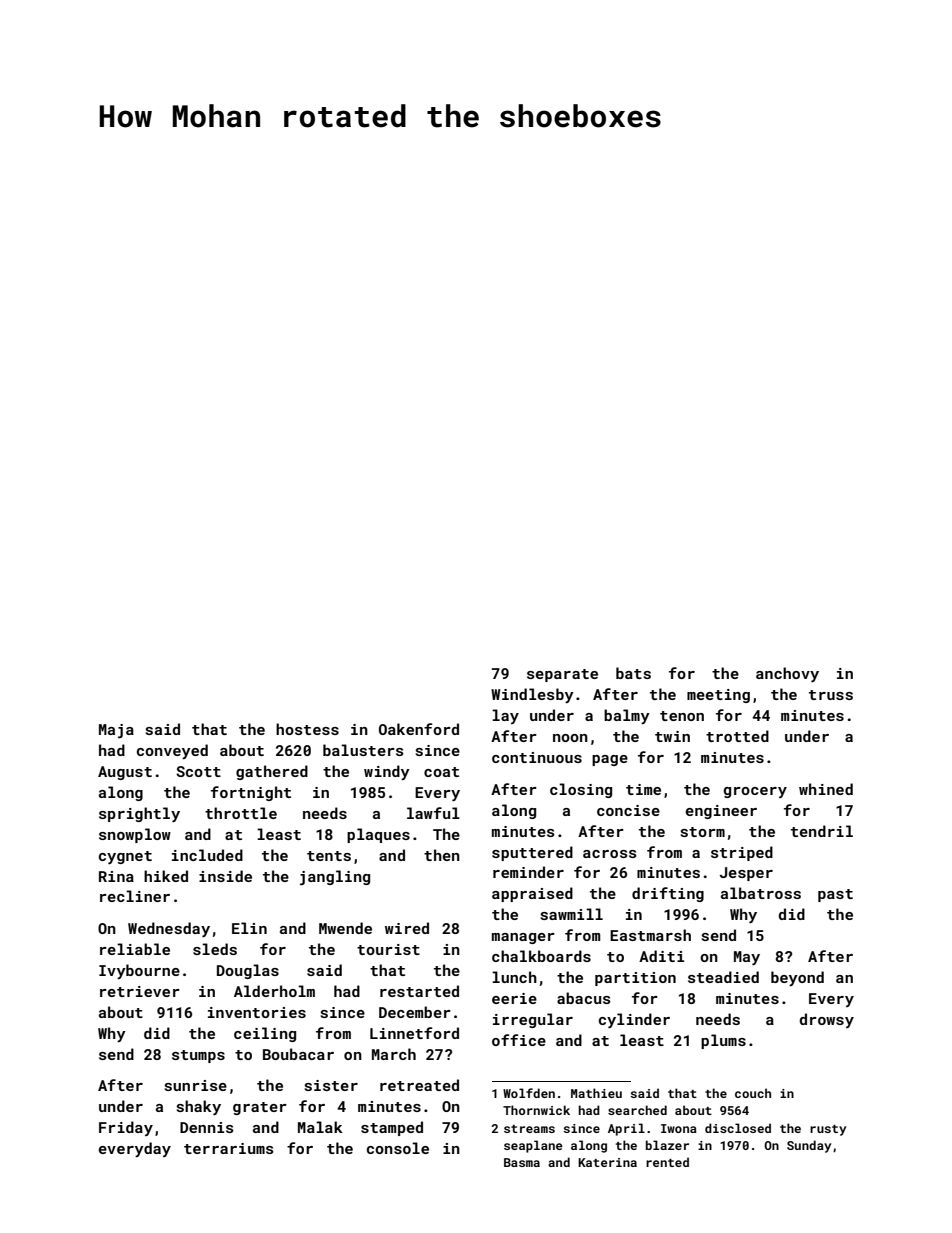 This page has width=952, height=1233. I want to click on rented, so click(667, 1162).
